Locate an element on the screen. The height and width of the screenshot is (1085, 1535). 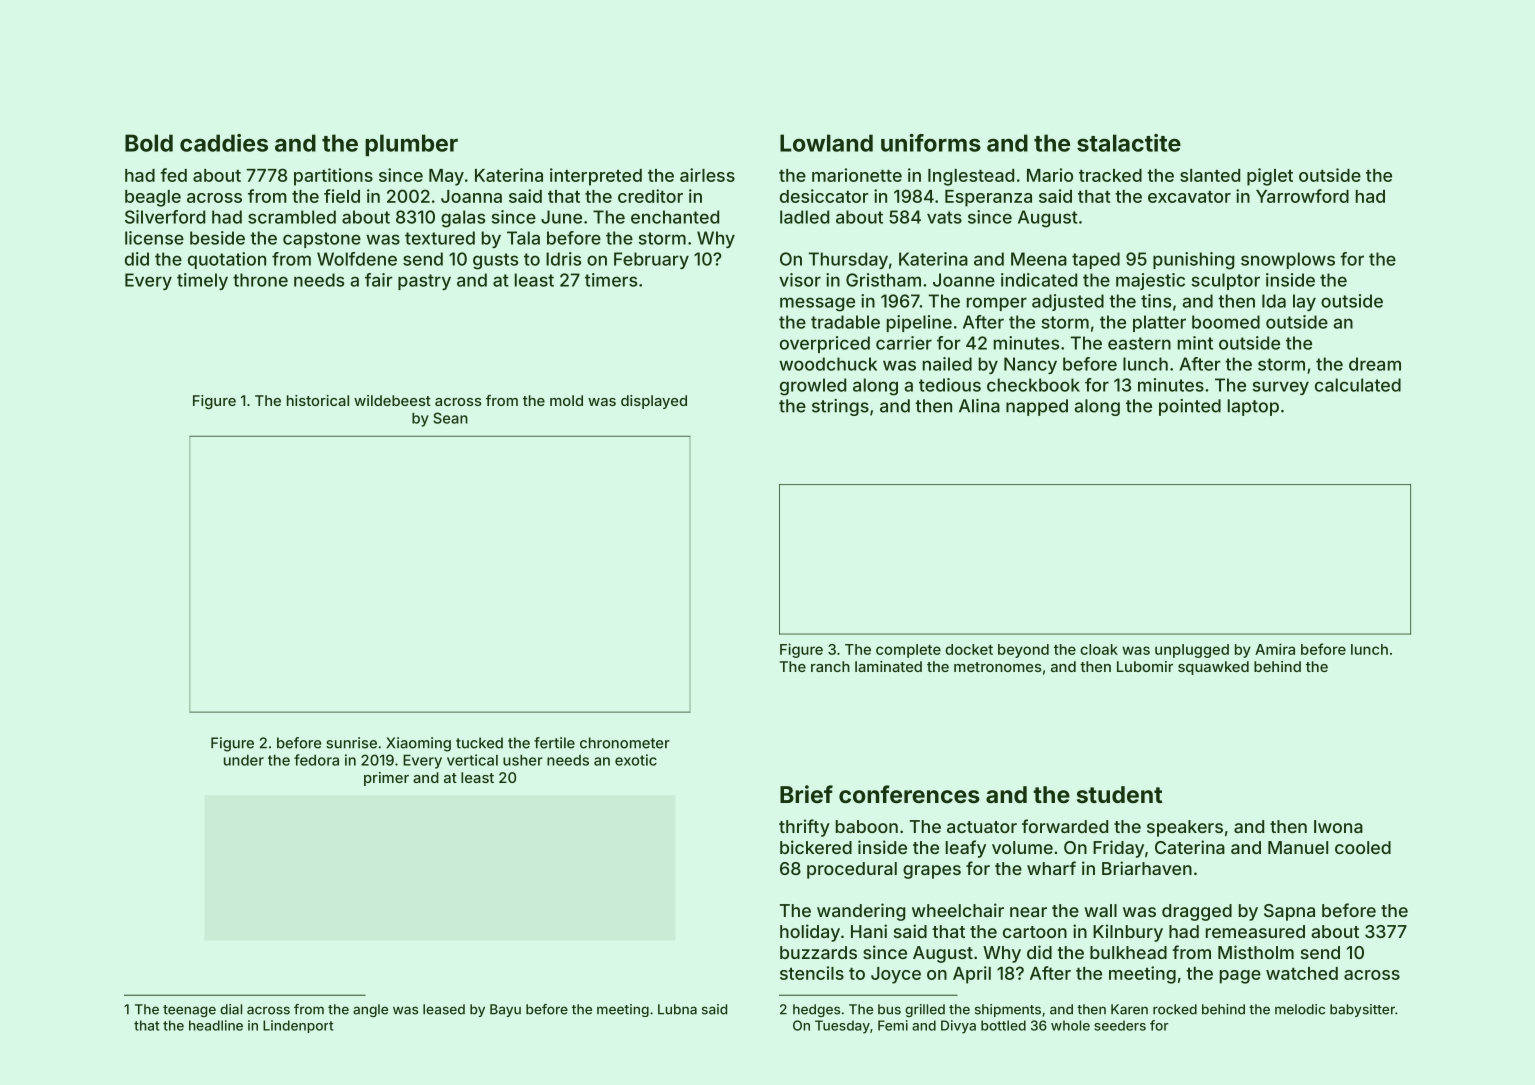
timers is located at coordinates (611, 280).
